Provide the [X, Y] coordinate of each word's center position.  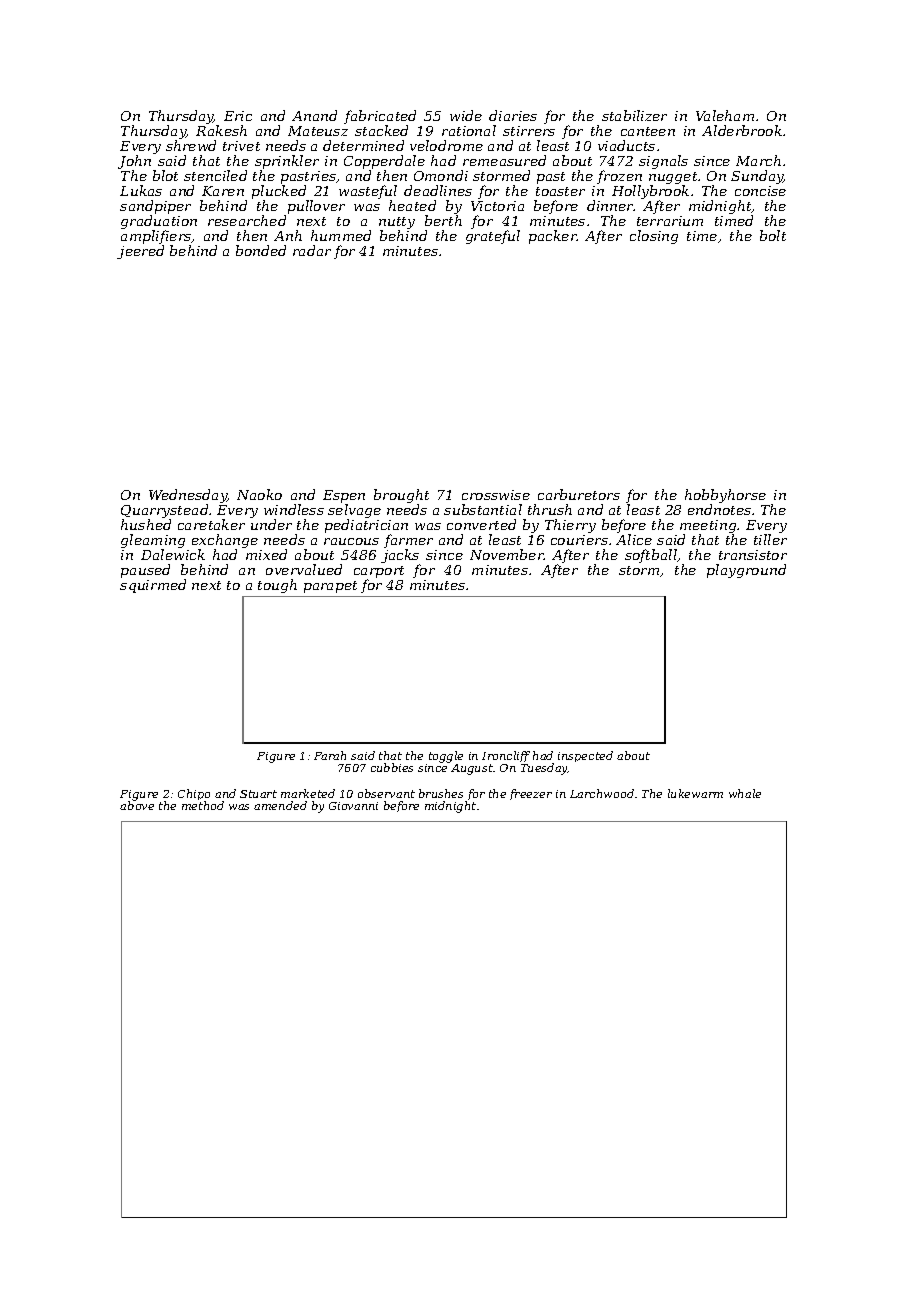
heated [412, 205]
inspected [585, 756]
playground [746, 571]
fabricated [380, 118]
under [271, 524]
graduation [159, 222]
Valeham [725, 115]
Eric [238, 116]
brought [401, 496]
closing [654, 237]
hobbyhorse [725, 496]
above [137, 806]
